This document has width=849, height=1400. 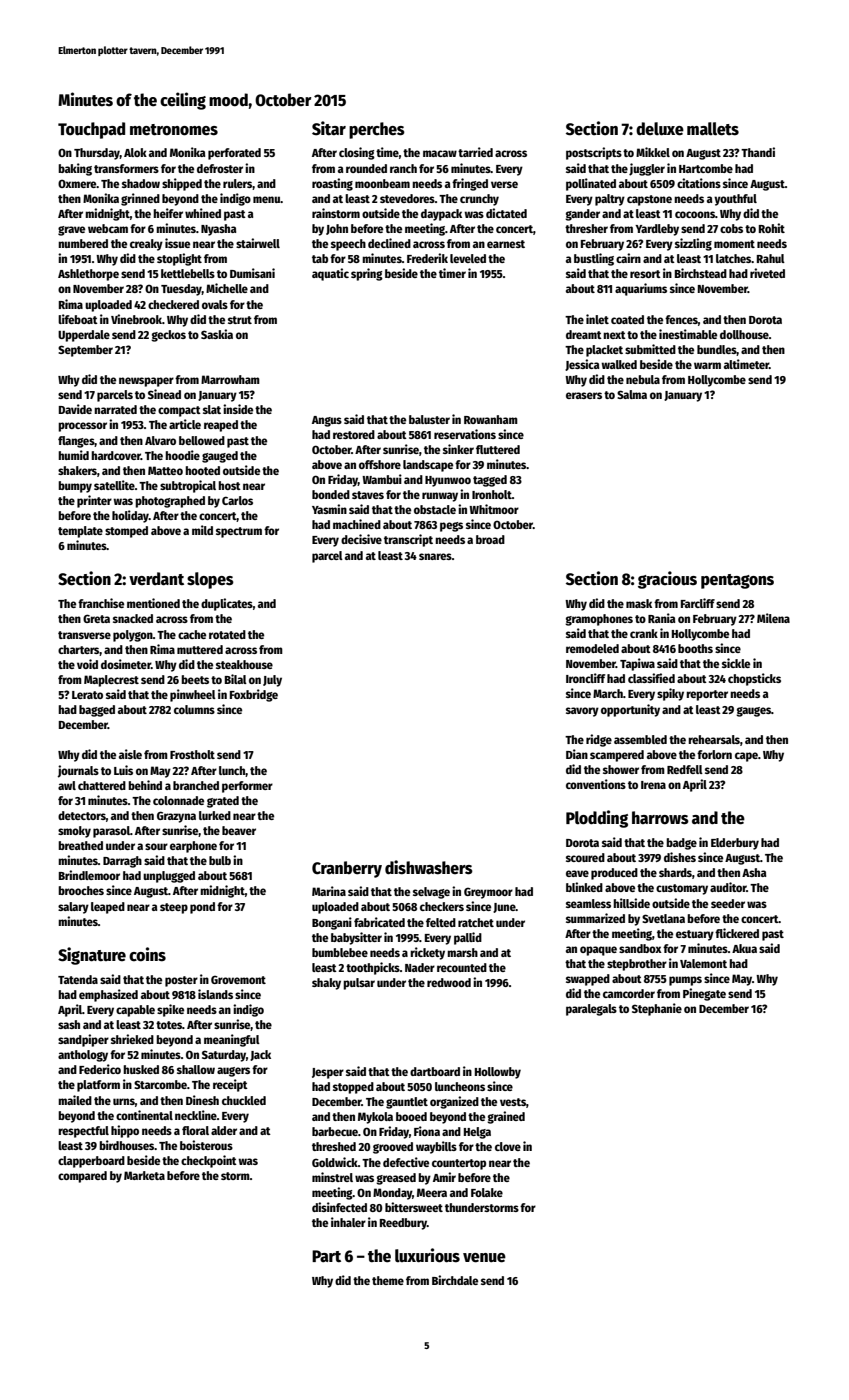 What do you see at coordinates (272, 681) in the document?
I see `July` at bounding box center [272, 681].
